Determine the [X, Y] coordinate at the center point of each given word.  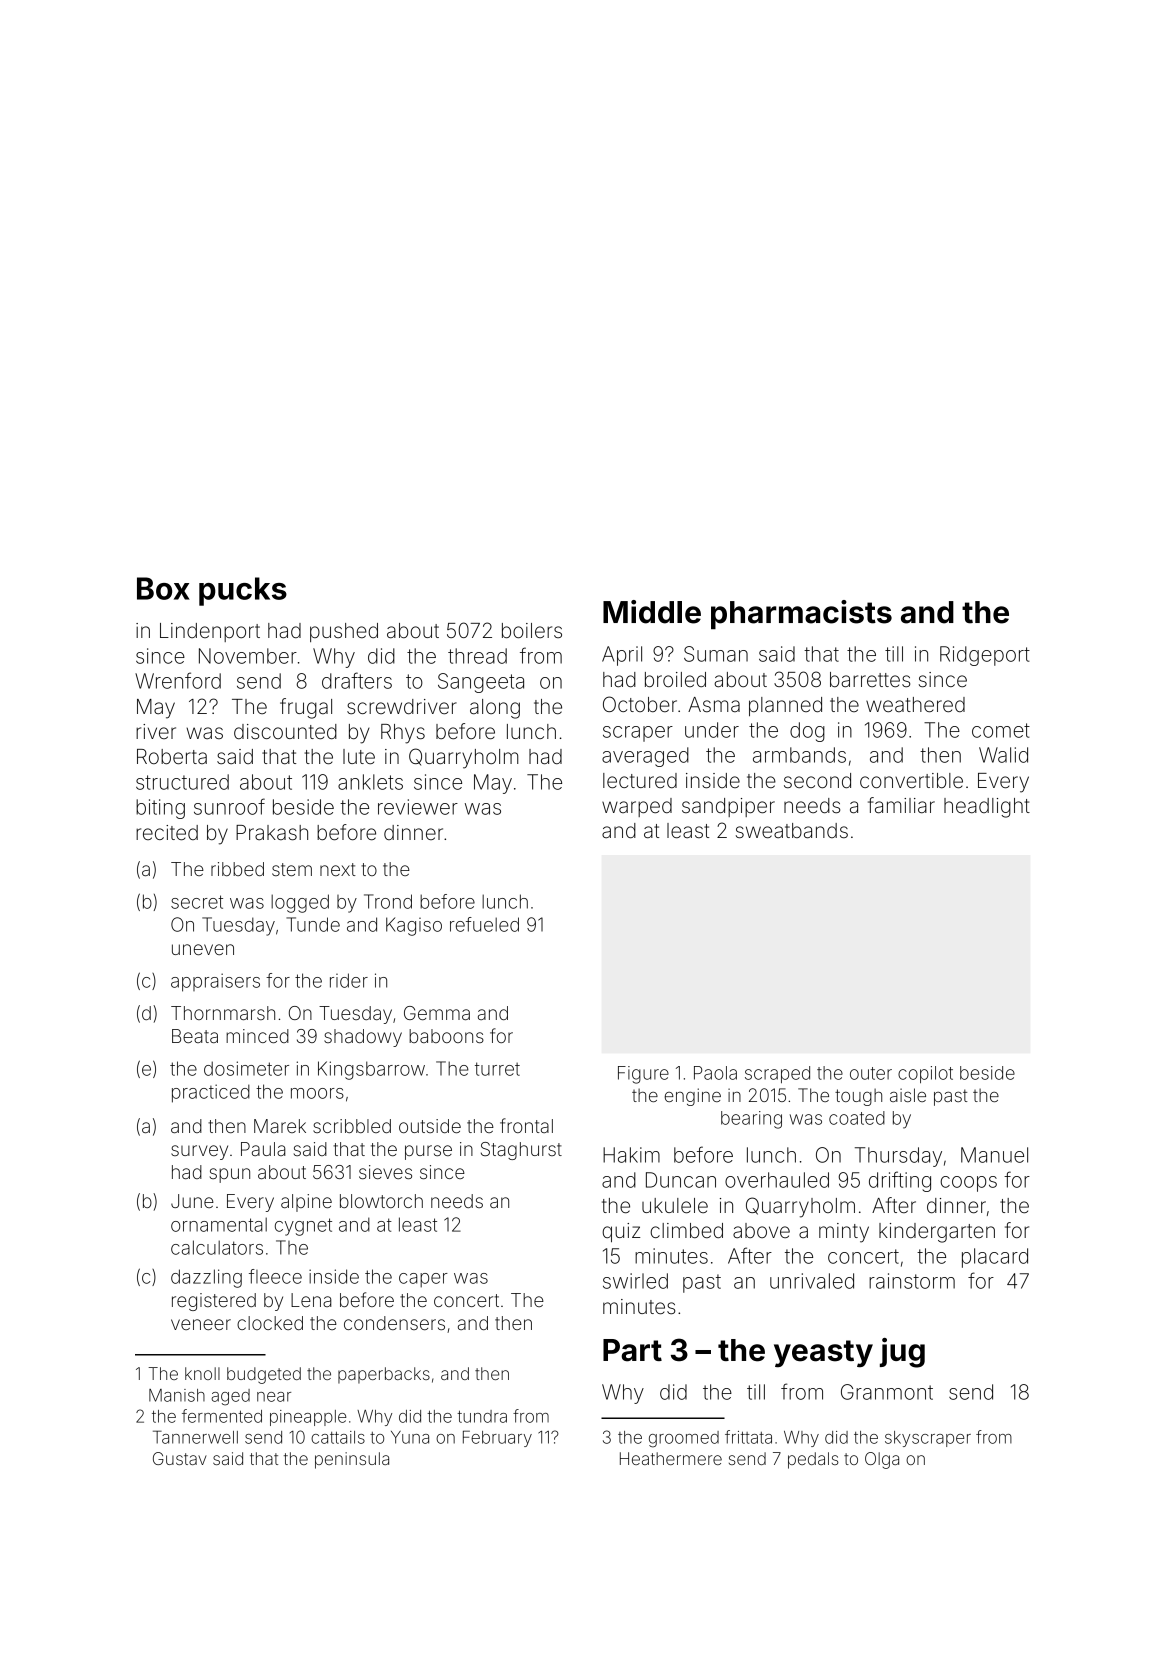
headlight [987, 808]
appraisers [215, 982]
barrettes [870, 680]
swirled [635, 1281]
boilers [532, 630]
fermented [222, 1416]
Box [163, 588]
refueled [484, 924]
